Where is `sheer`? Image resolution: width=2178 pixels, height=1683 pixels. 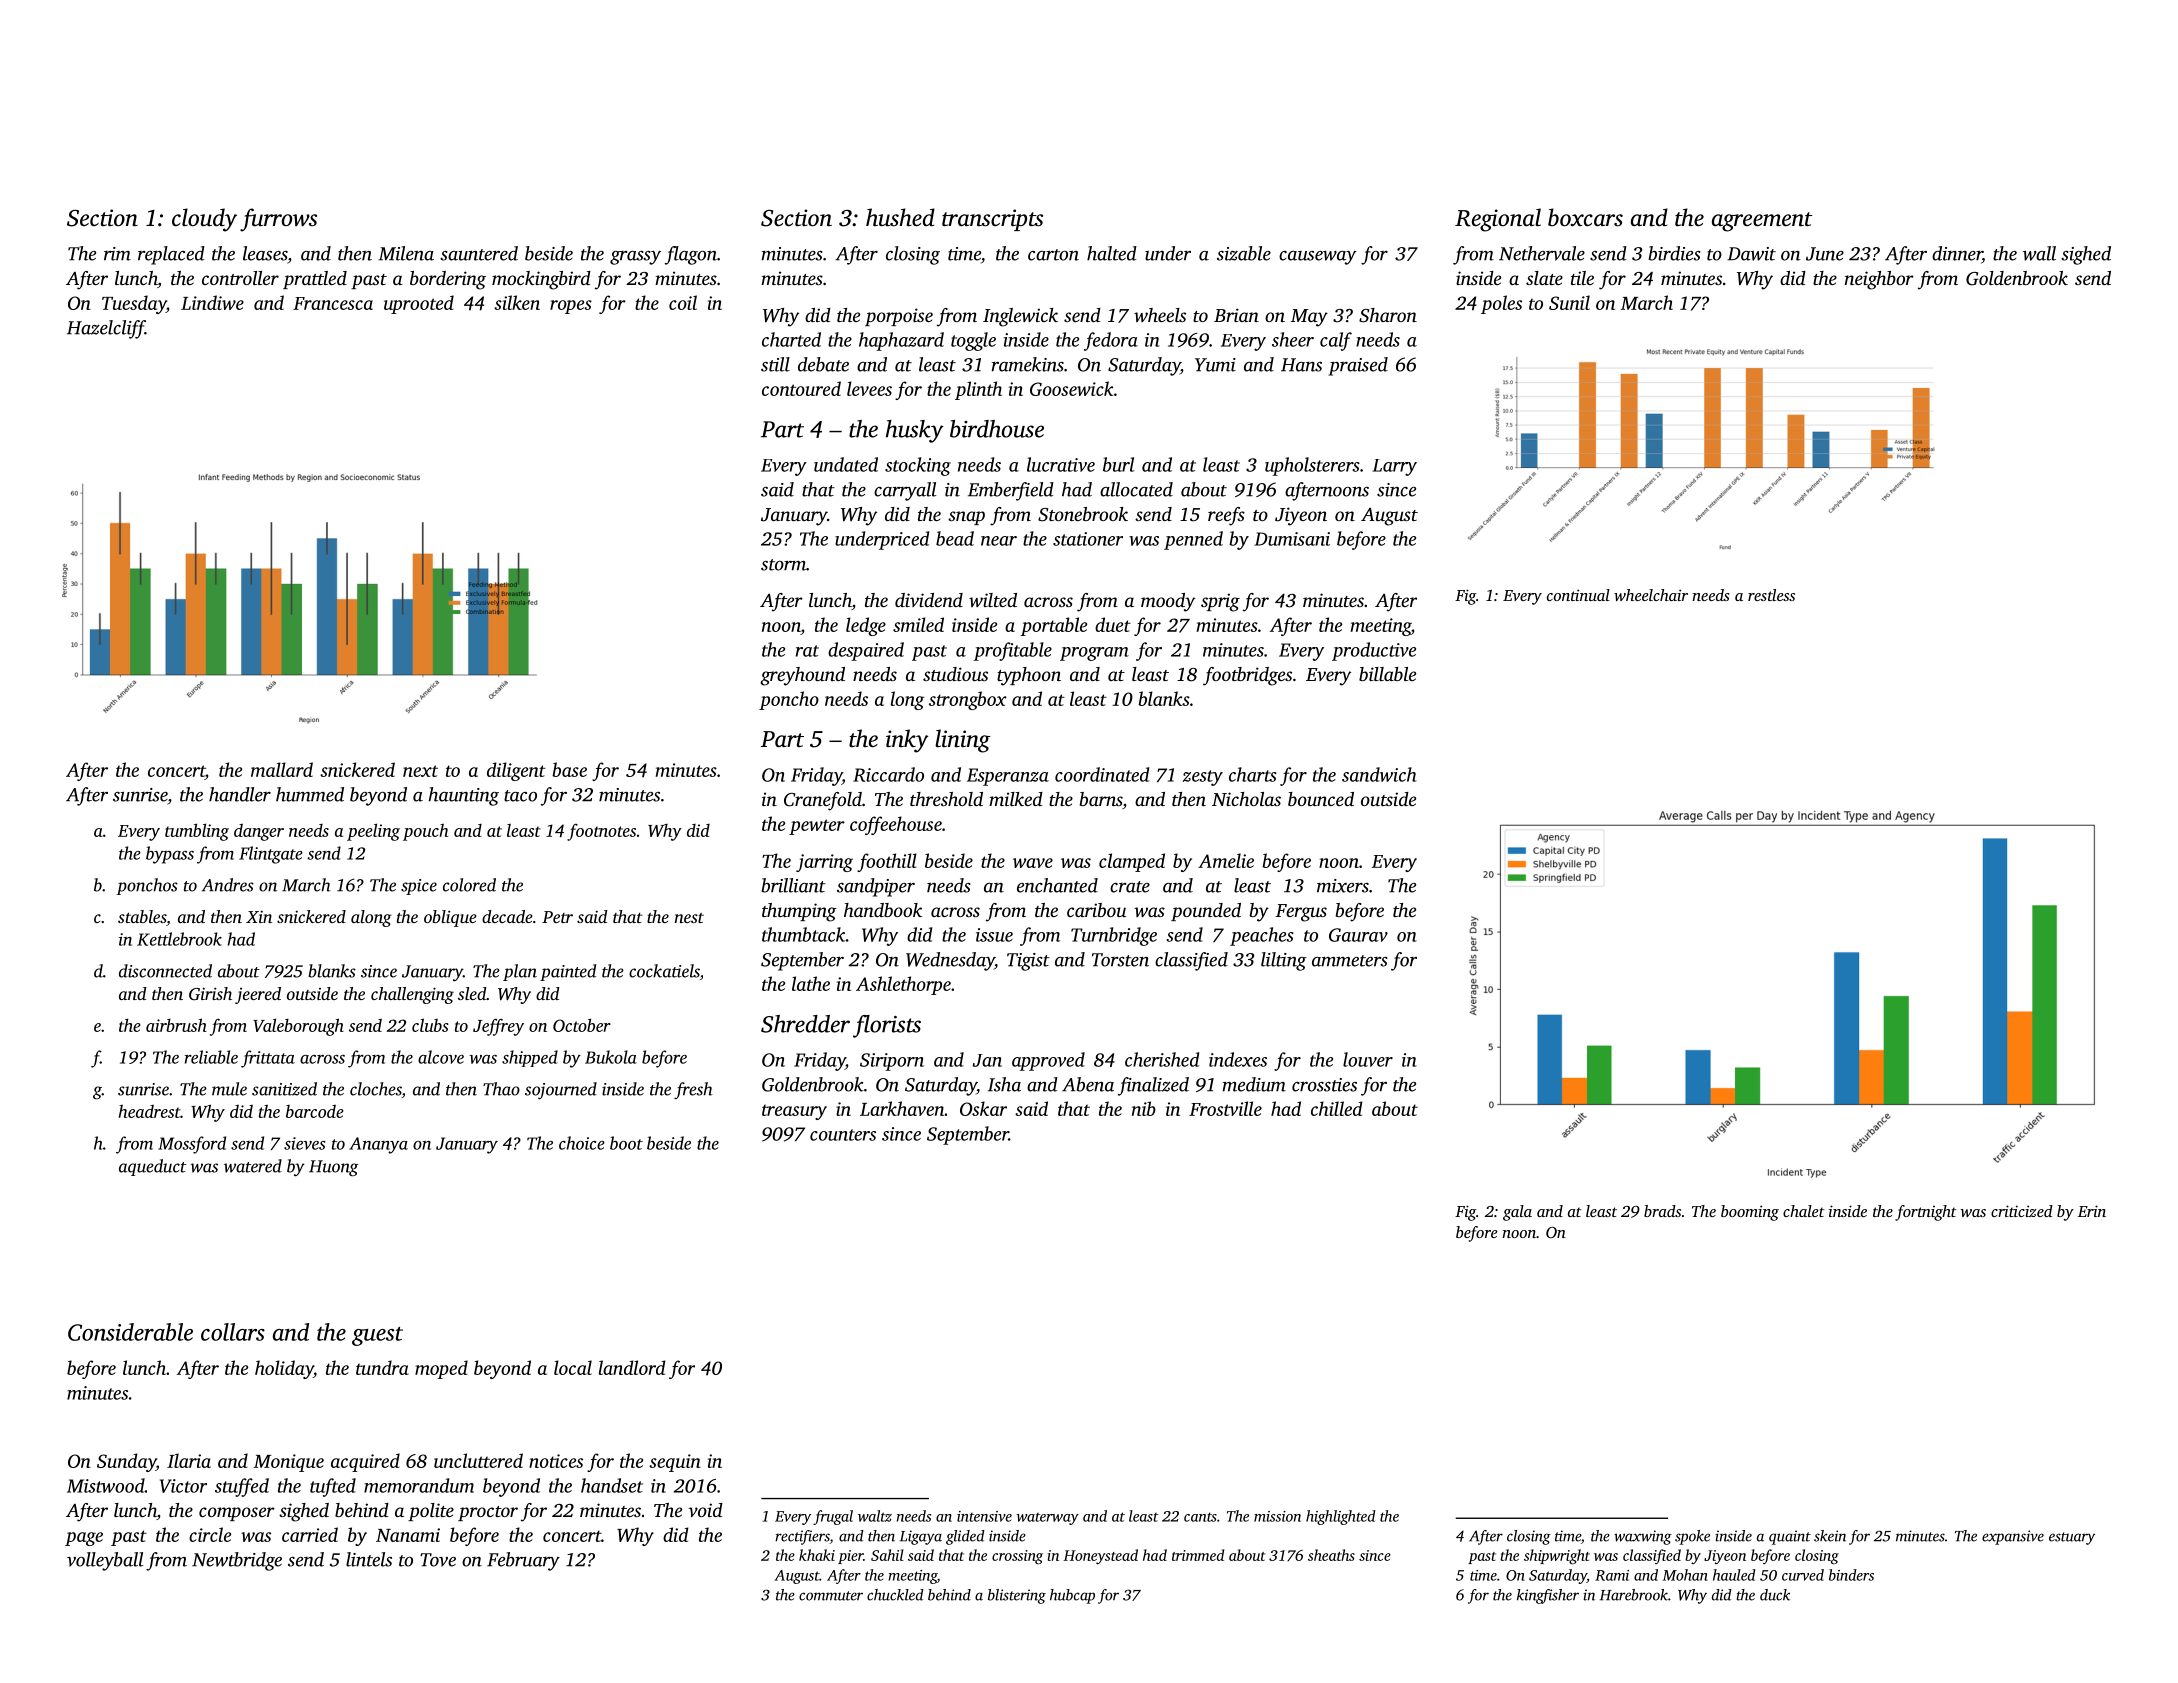 sheer is located at coordinates (1293, 339).
